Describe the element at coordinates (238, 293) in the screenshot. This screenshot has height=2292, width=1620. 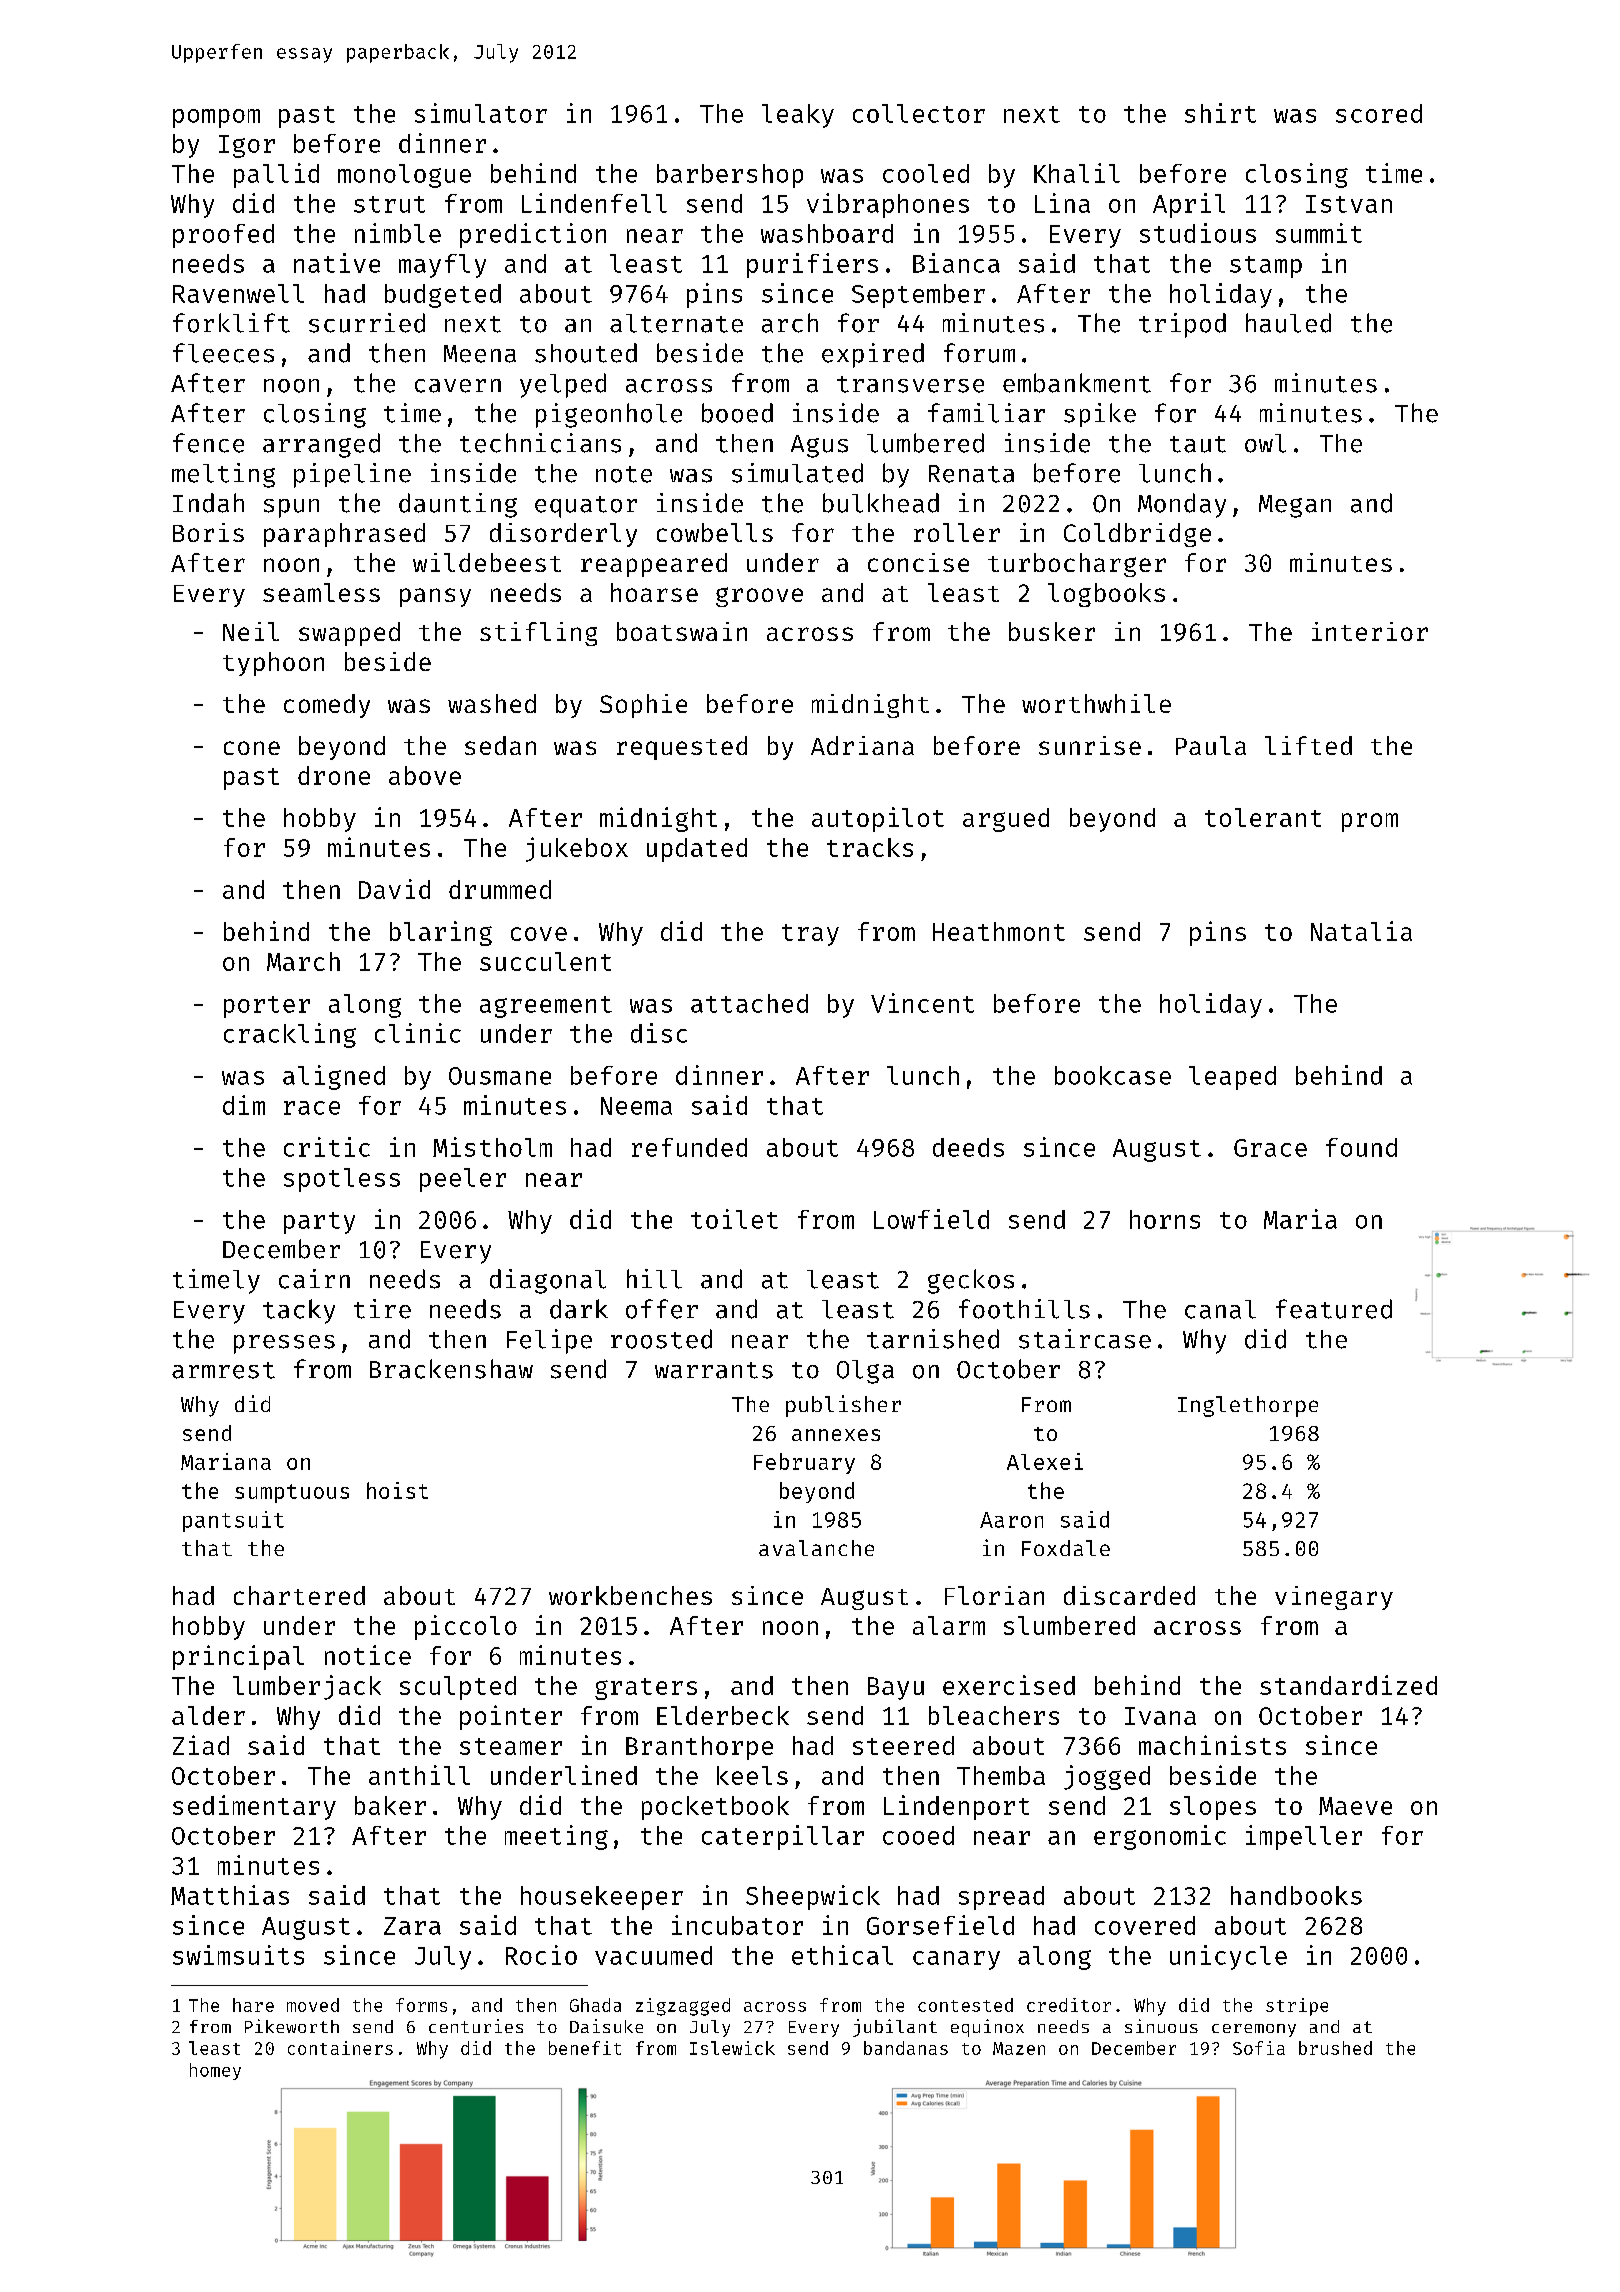
I see `Ravenwell` at that location.
